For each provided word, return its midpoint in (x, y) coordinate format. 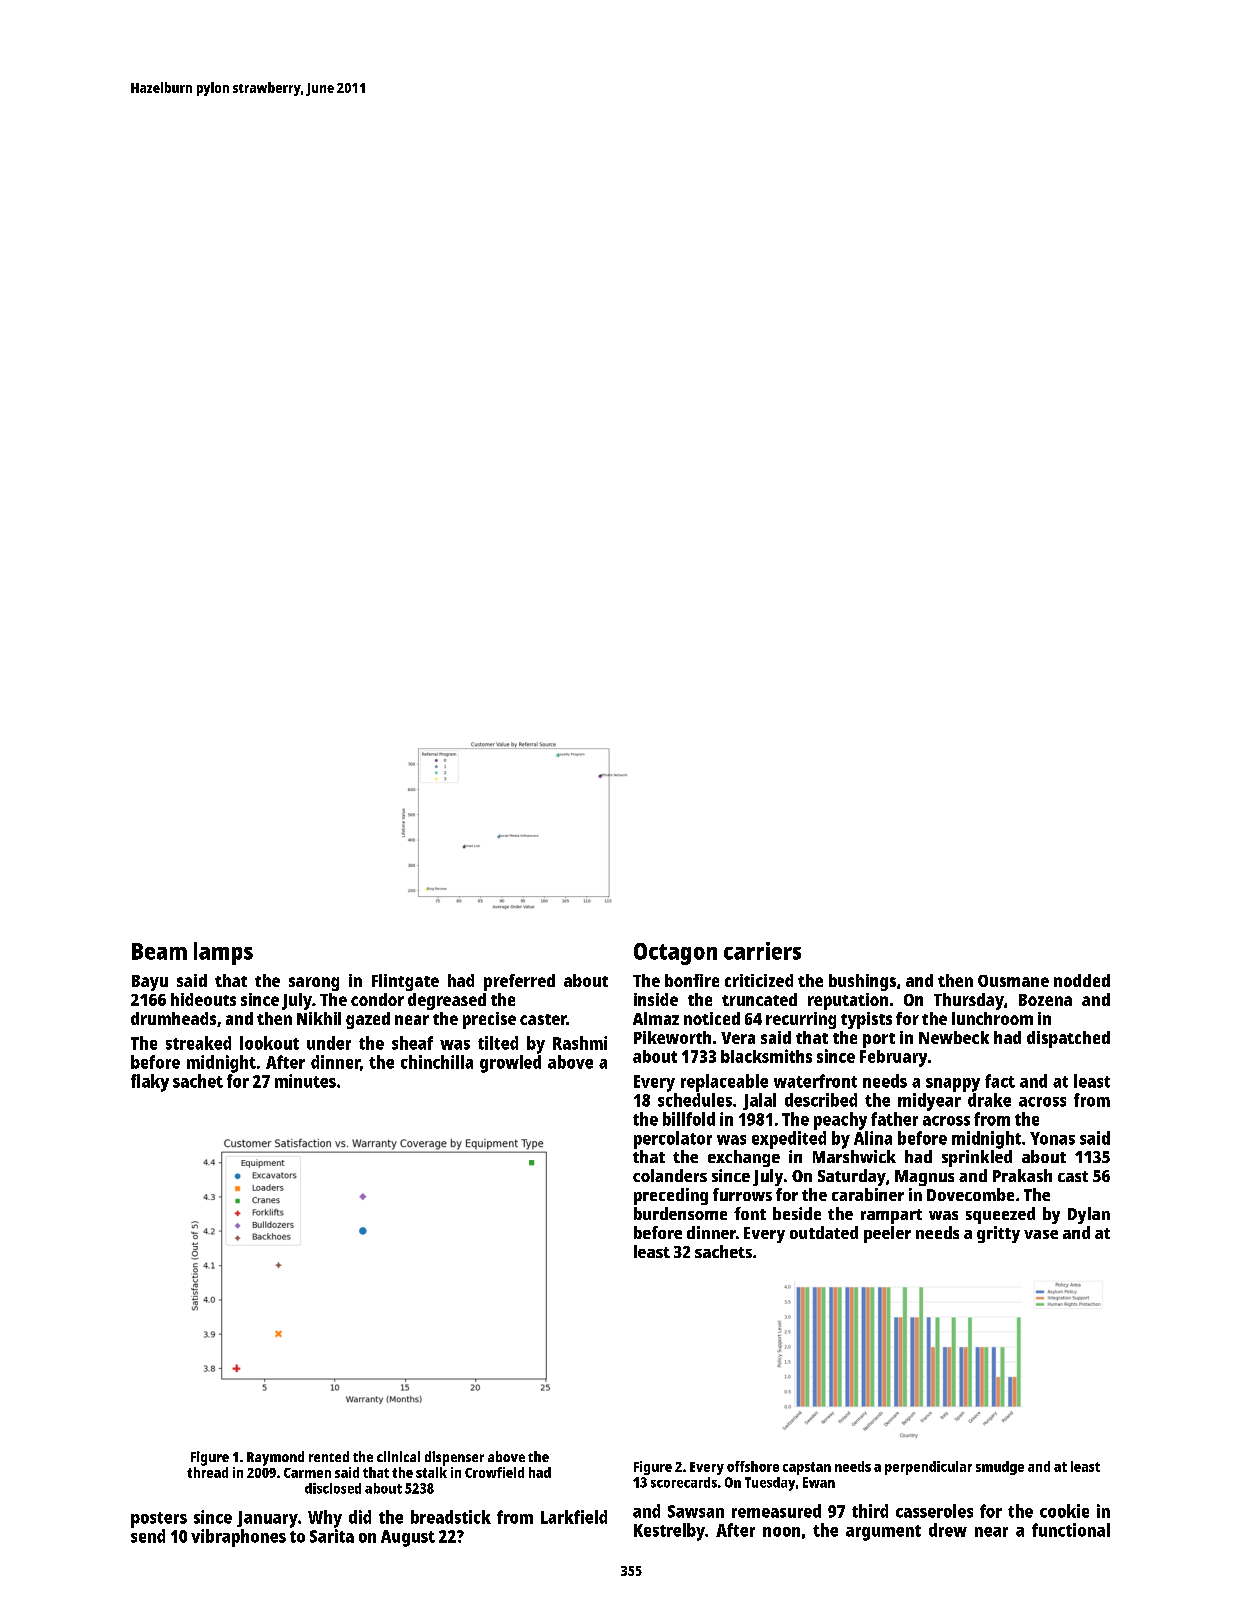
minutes (305, 1081)
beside (797, 1213)
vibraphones (238, 1538)
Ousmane (1013, 981)
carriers (762, 951)
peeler (887, 1234)
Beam (159, 951)
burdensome (680, 1213)
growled (510, 1064)
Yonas (1052, 1138)
